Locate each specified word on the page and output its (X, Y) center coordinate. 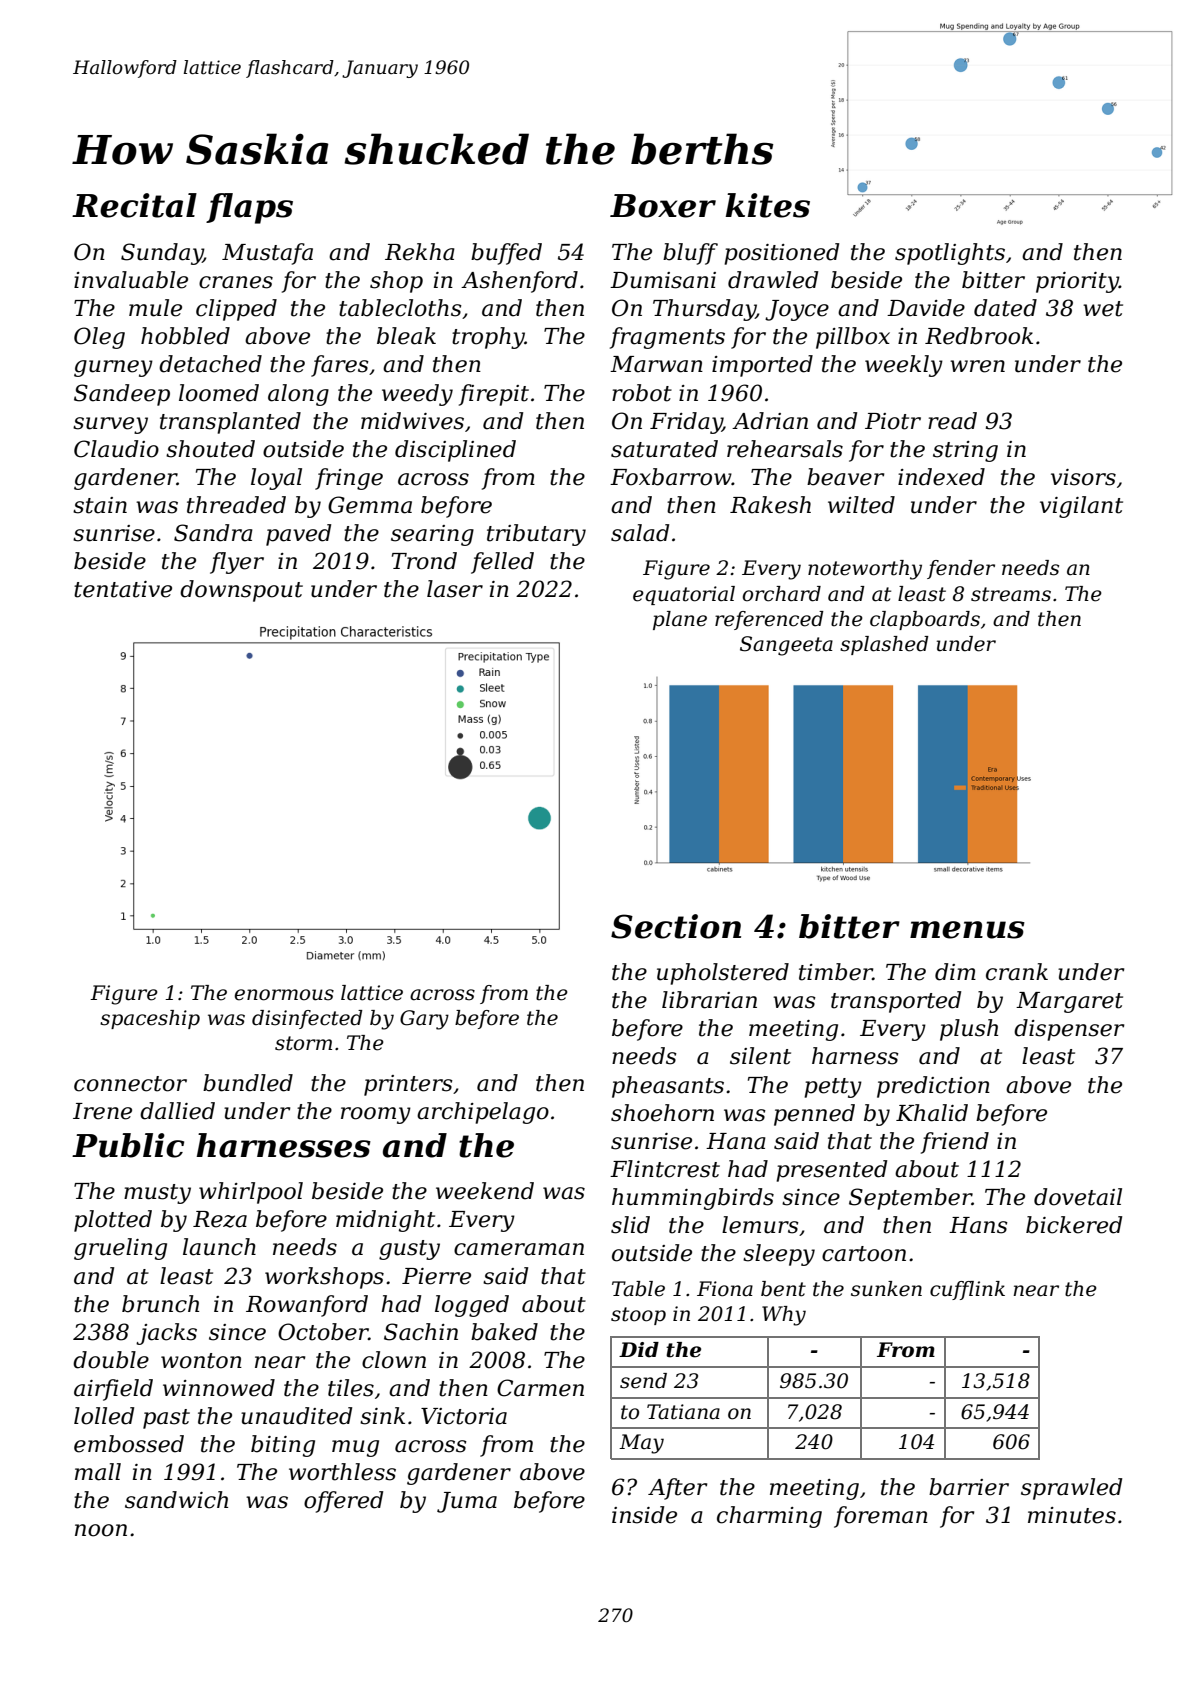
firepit (494, 395)
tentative (123, 589)
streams (1011, 594)
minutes (1072, 1515)
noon (101, 1530)
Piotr (893, 421)
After (677, 1489)
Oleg (99, 338)
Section (676, 926)
